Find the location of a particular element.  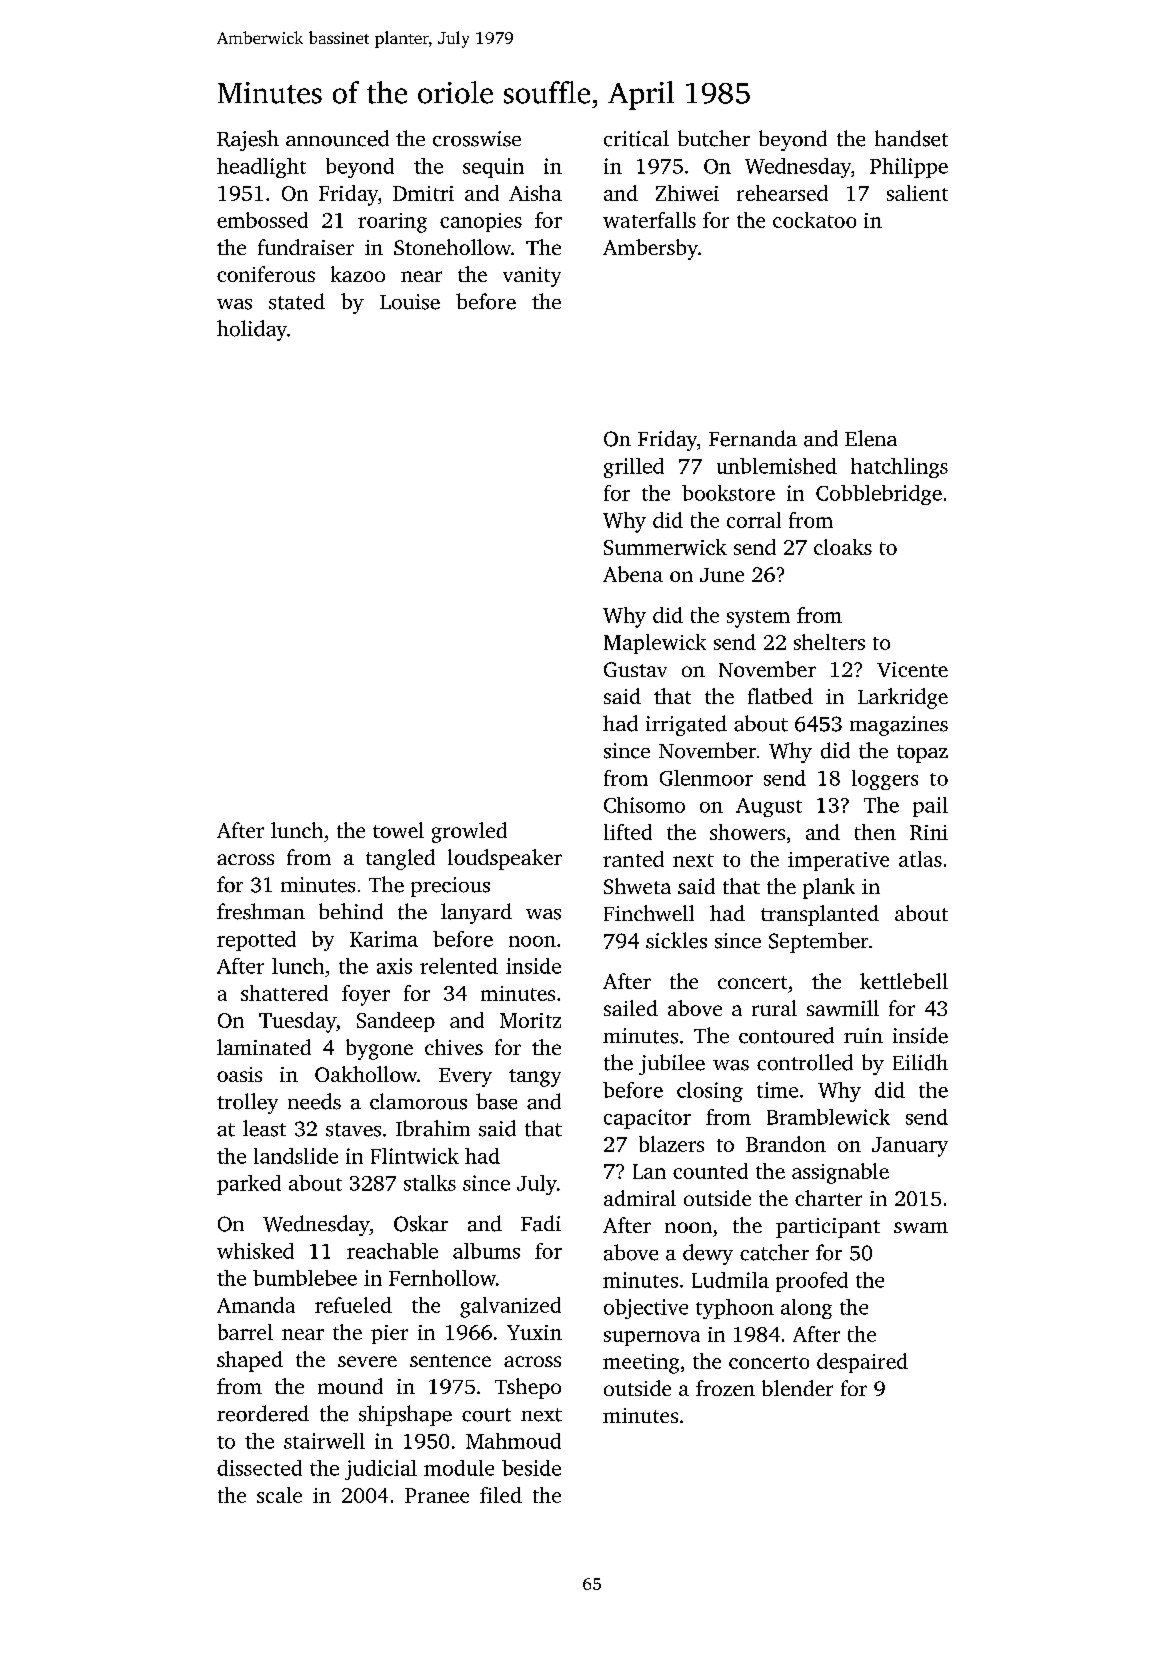

cloaks is located at coordinates (843, 547).
